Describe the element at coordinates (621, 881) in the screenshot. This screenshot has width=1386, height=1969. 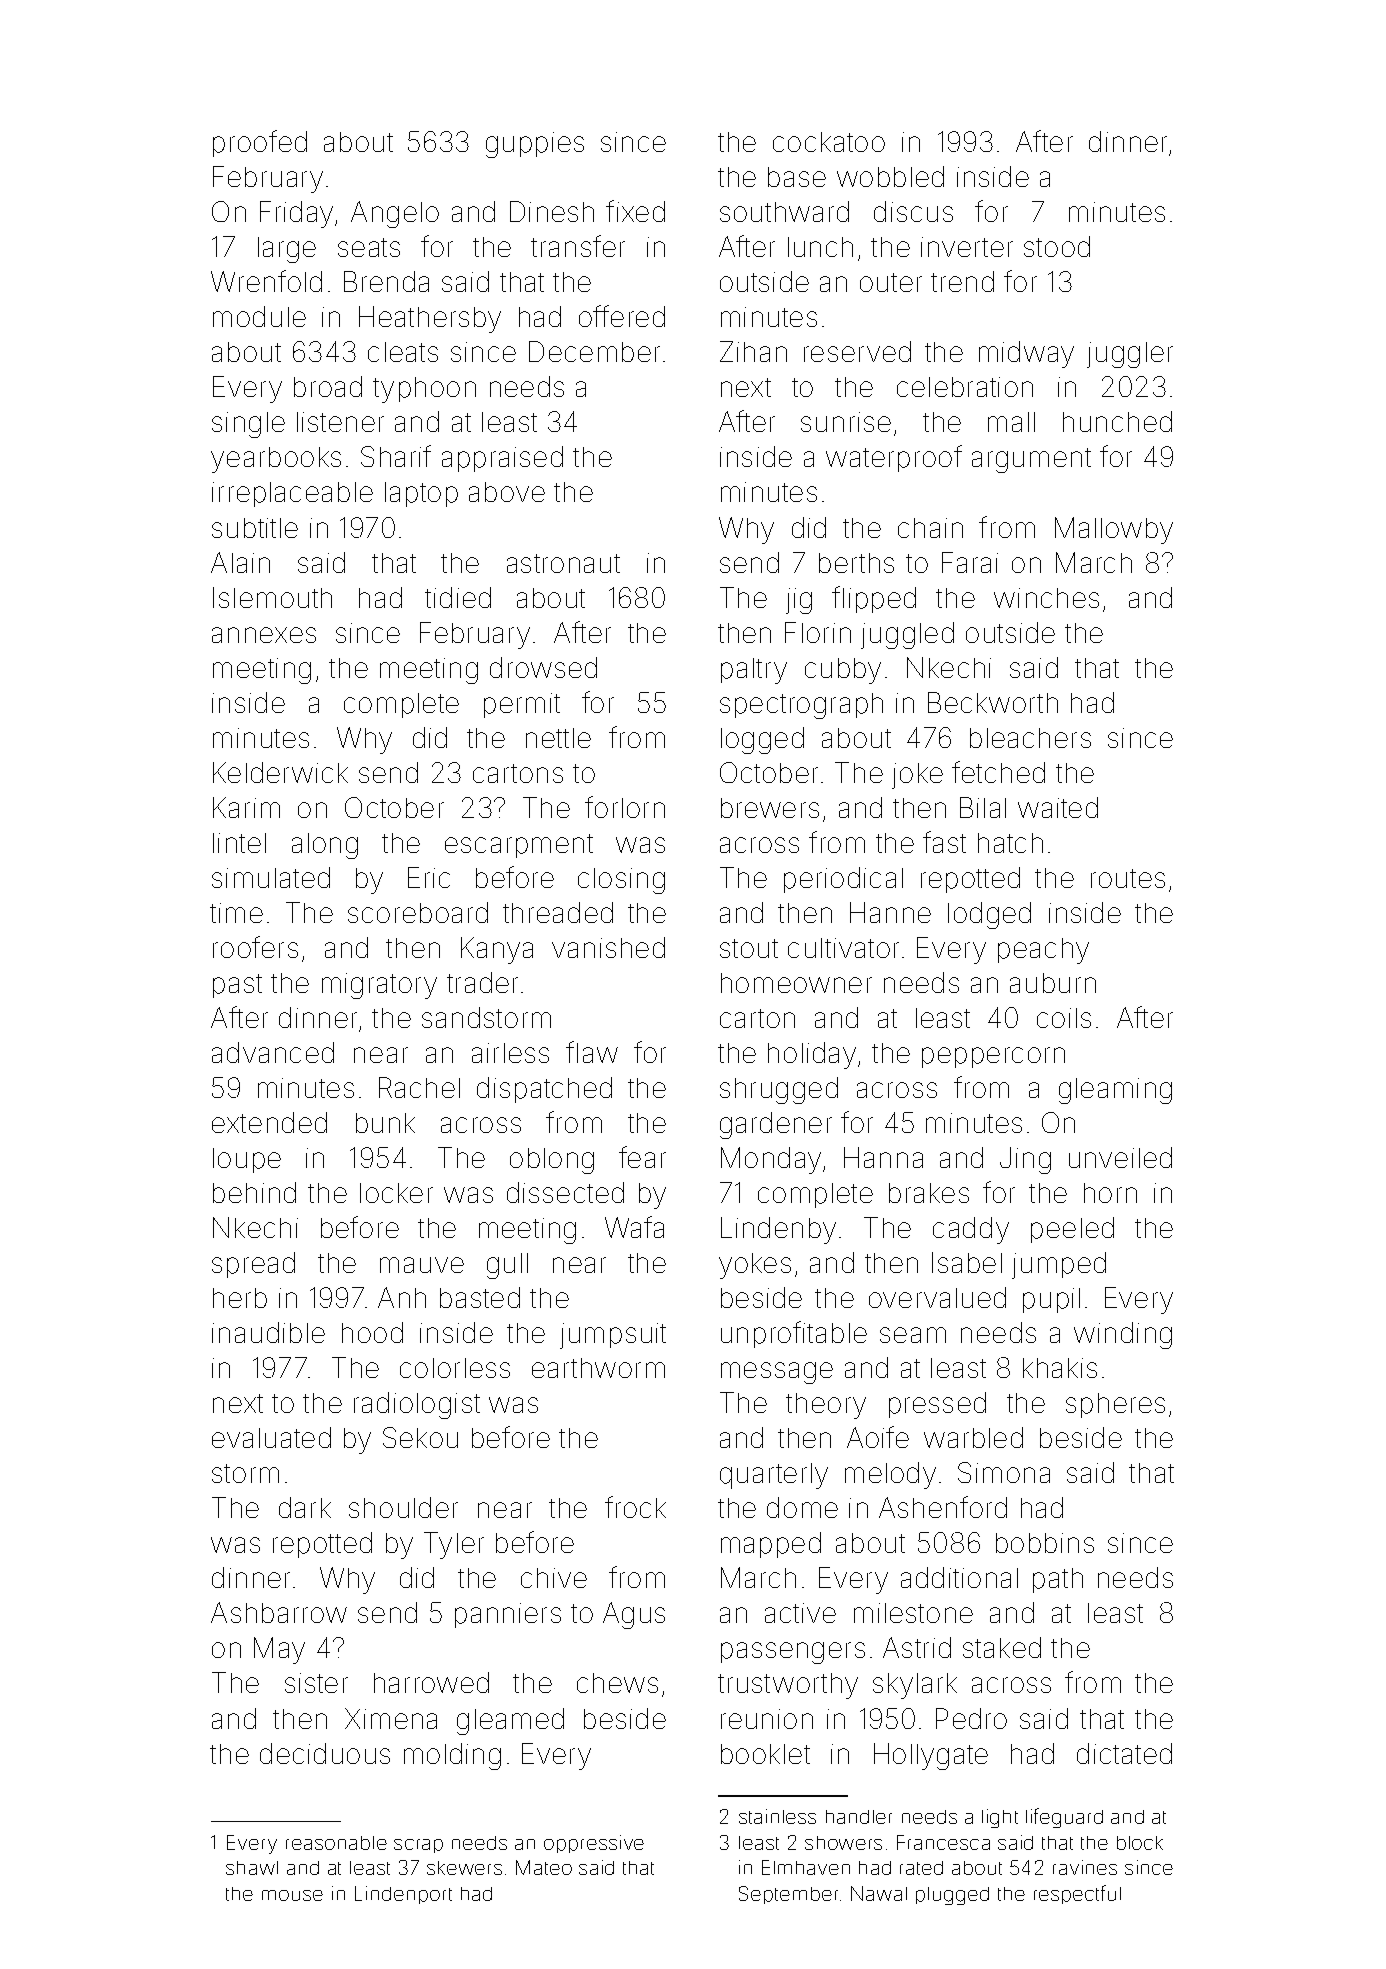
I see `closing` at that location.
